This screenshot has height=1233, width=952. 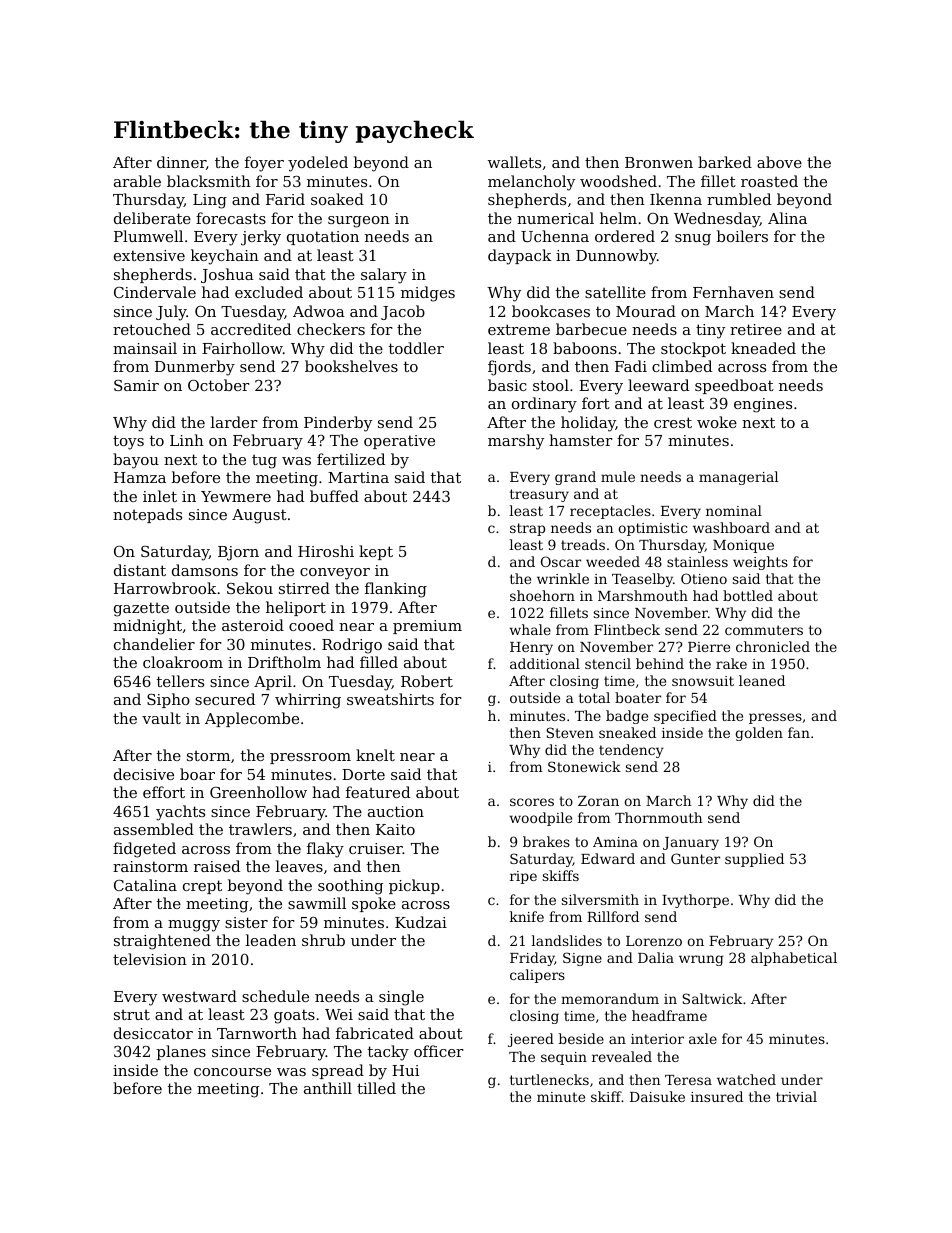 I want to click on above, so click(x=779, y=162).
